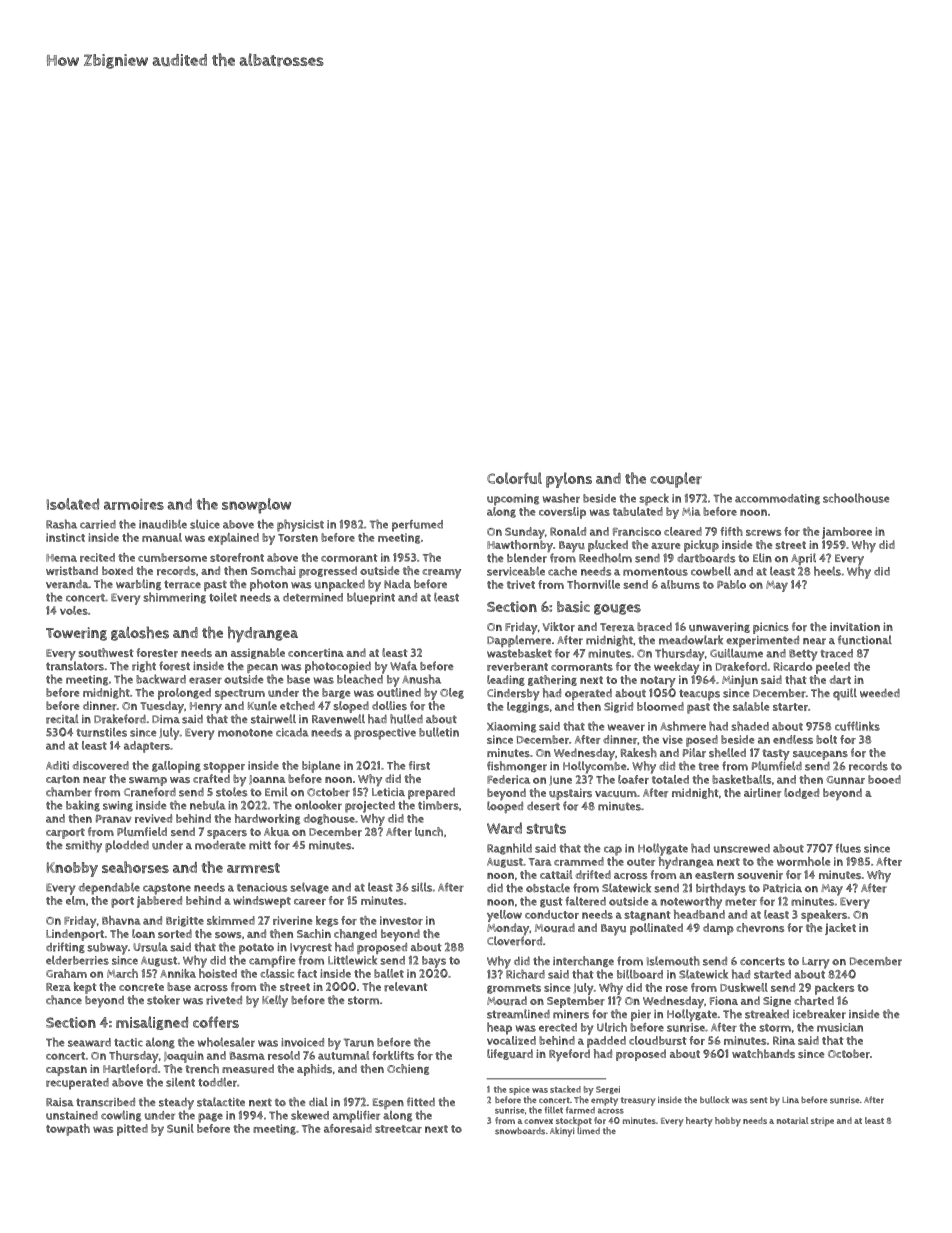  What do you see at coordinates (750, 726) in the document?
I see `shaded` at bounding box center [750, 726].
